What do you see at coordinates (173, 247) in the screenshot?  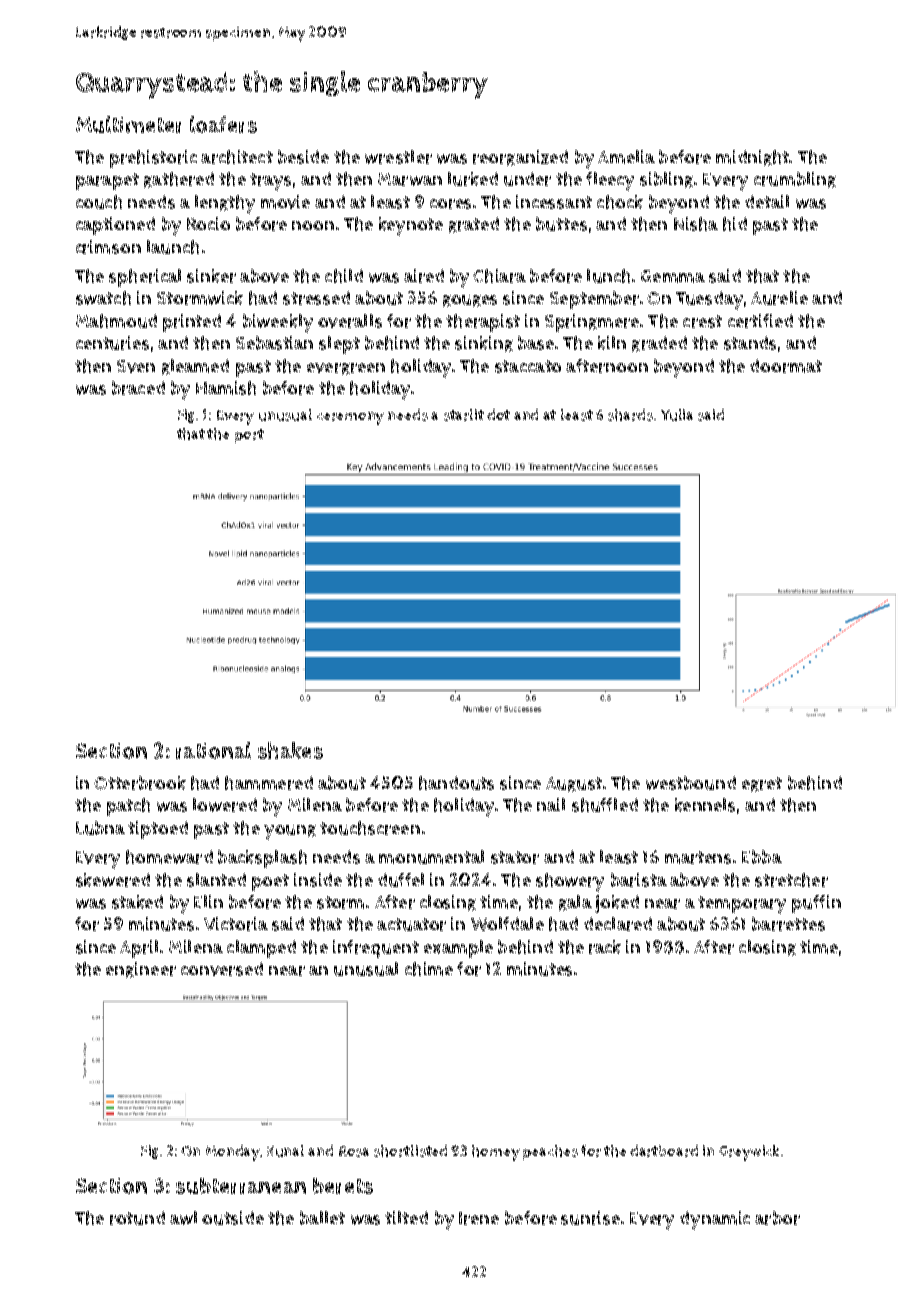 I see `launch` at bounding box center [173, 247].
